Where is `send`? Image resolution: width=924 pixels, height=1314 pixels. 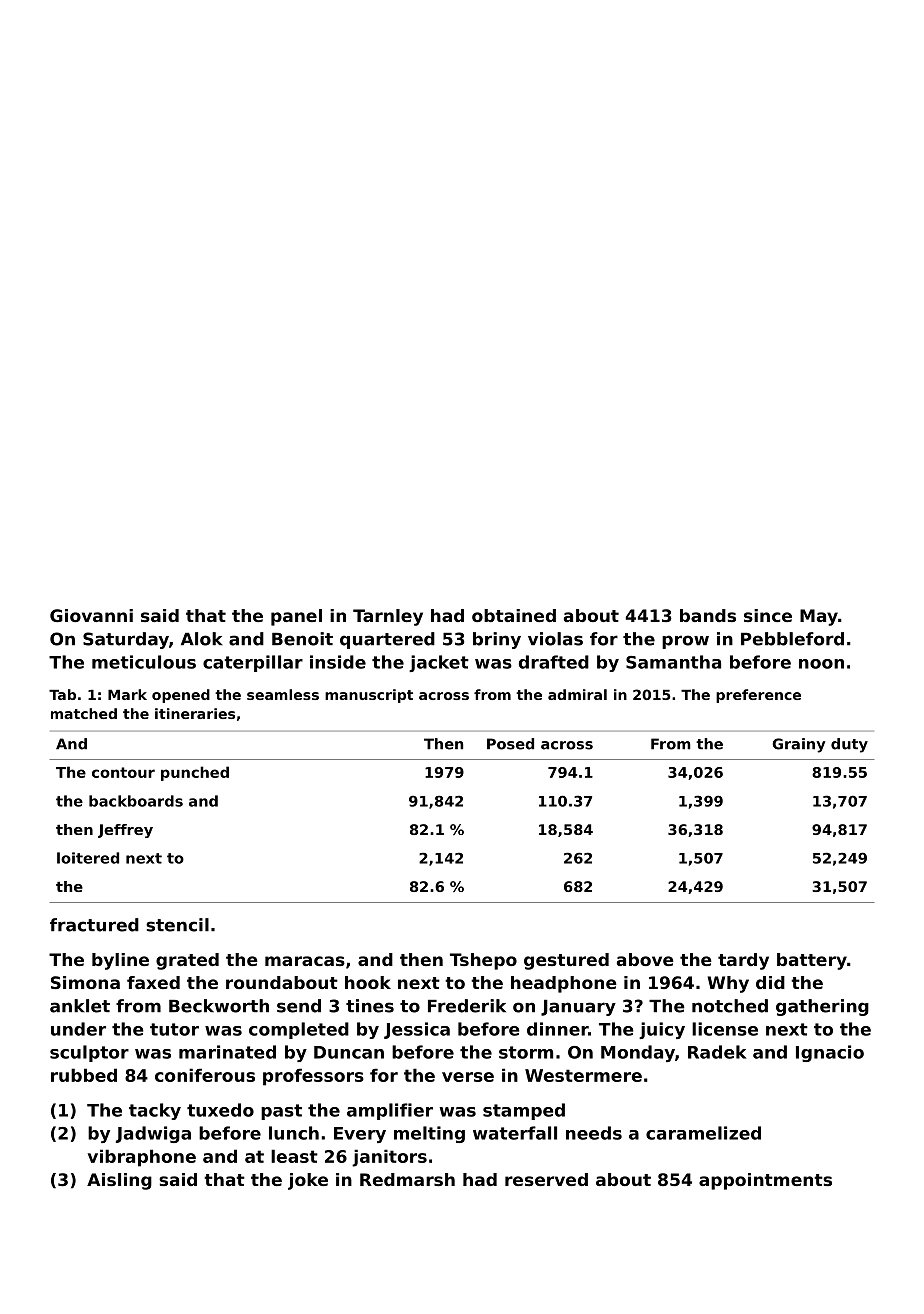 send is located at coordinates (299, 1006).
